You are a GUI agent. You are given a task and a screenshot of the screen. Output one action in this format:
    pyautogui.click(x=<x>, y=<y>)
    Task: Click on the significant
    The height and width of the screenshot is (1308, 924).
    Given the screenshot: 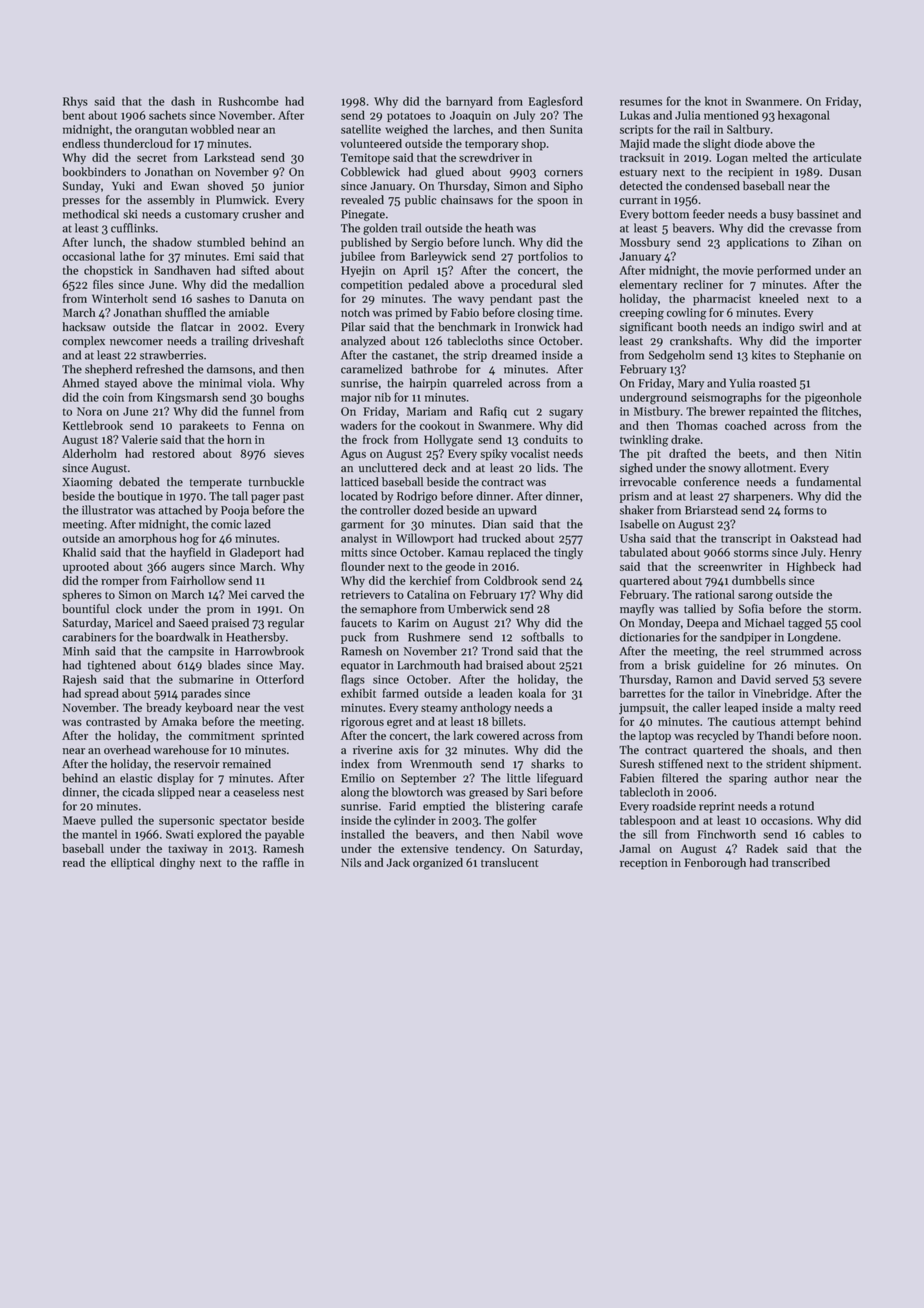 What is the action you would take?
    pyautogui.click(x=646, y=328)
